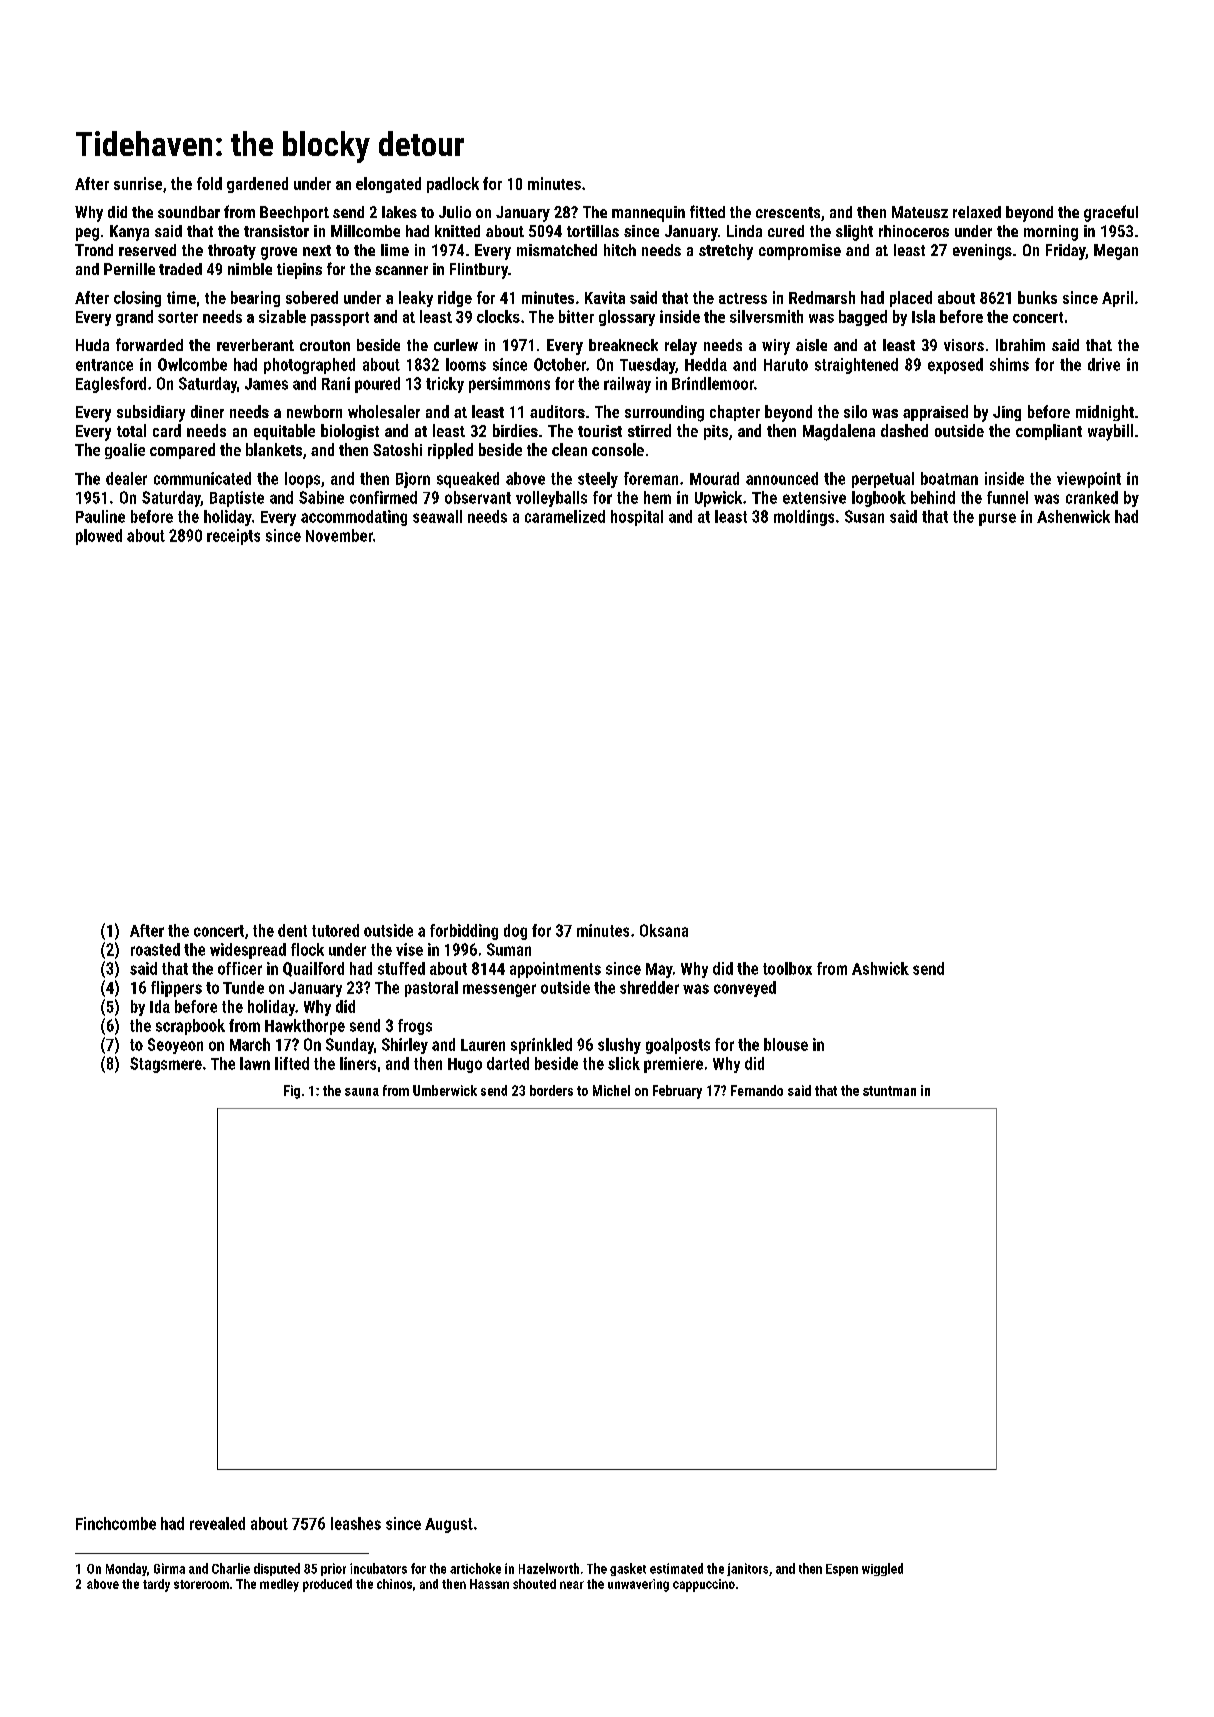 The width and height of the screenshot is (1214, 1717). What do you see at coordinates (955, 366) in the screenshot?
I see `exposed` at bounding box center [955, 366].
